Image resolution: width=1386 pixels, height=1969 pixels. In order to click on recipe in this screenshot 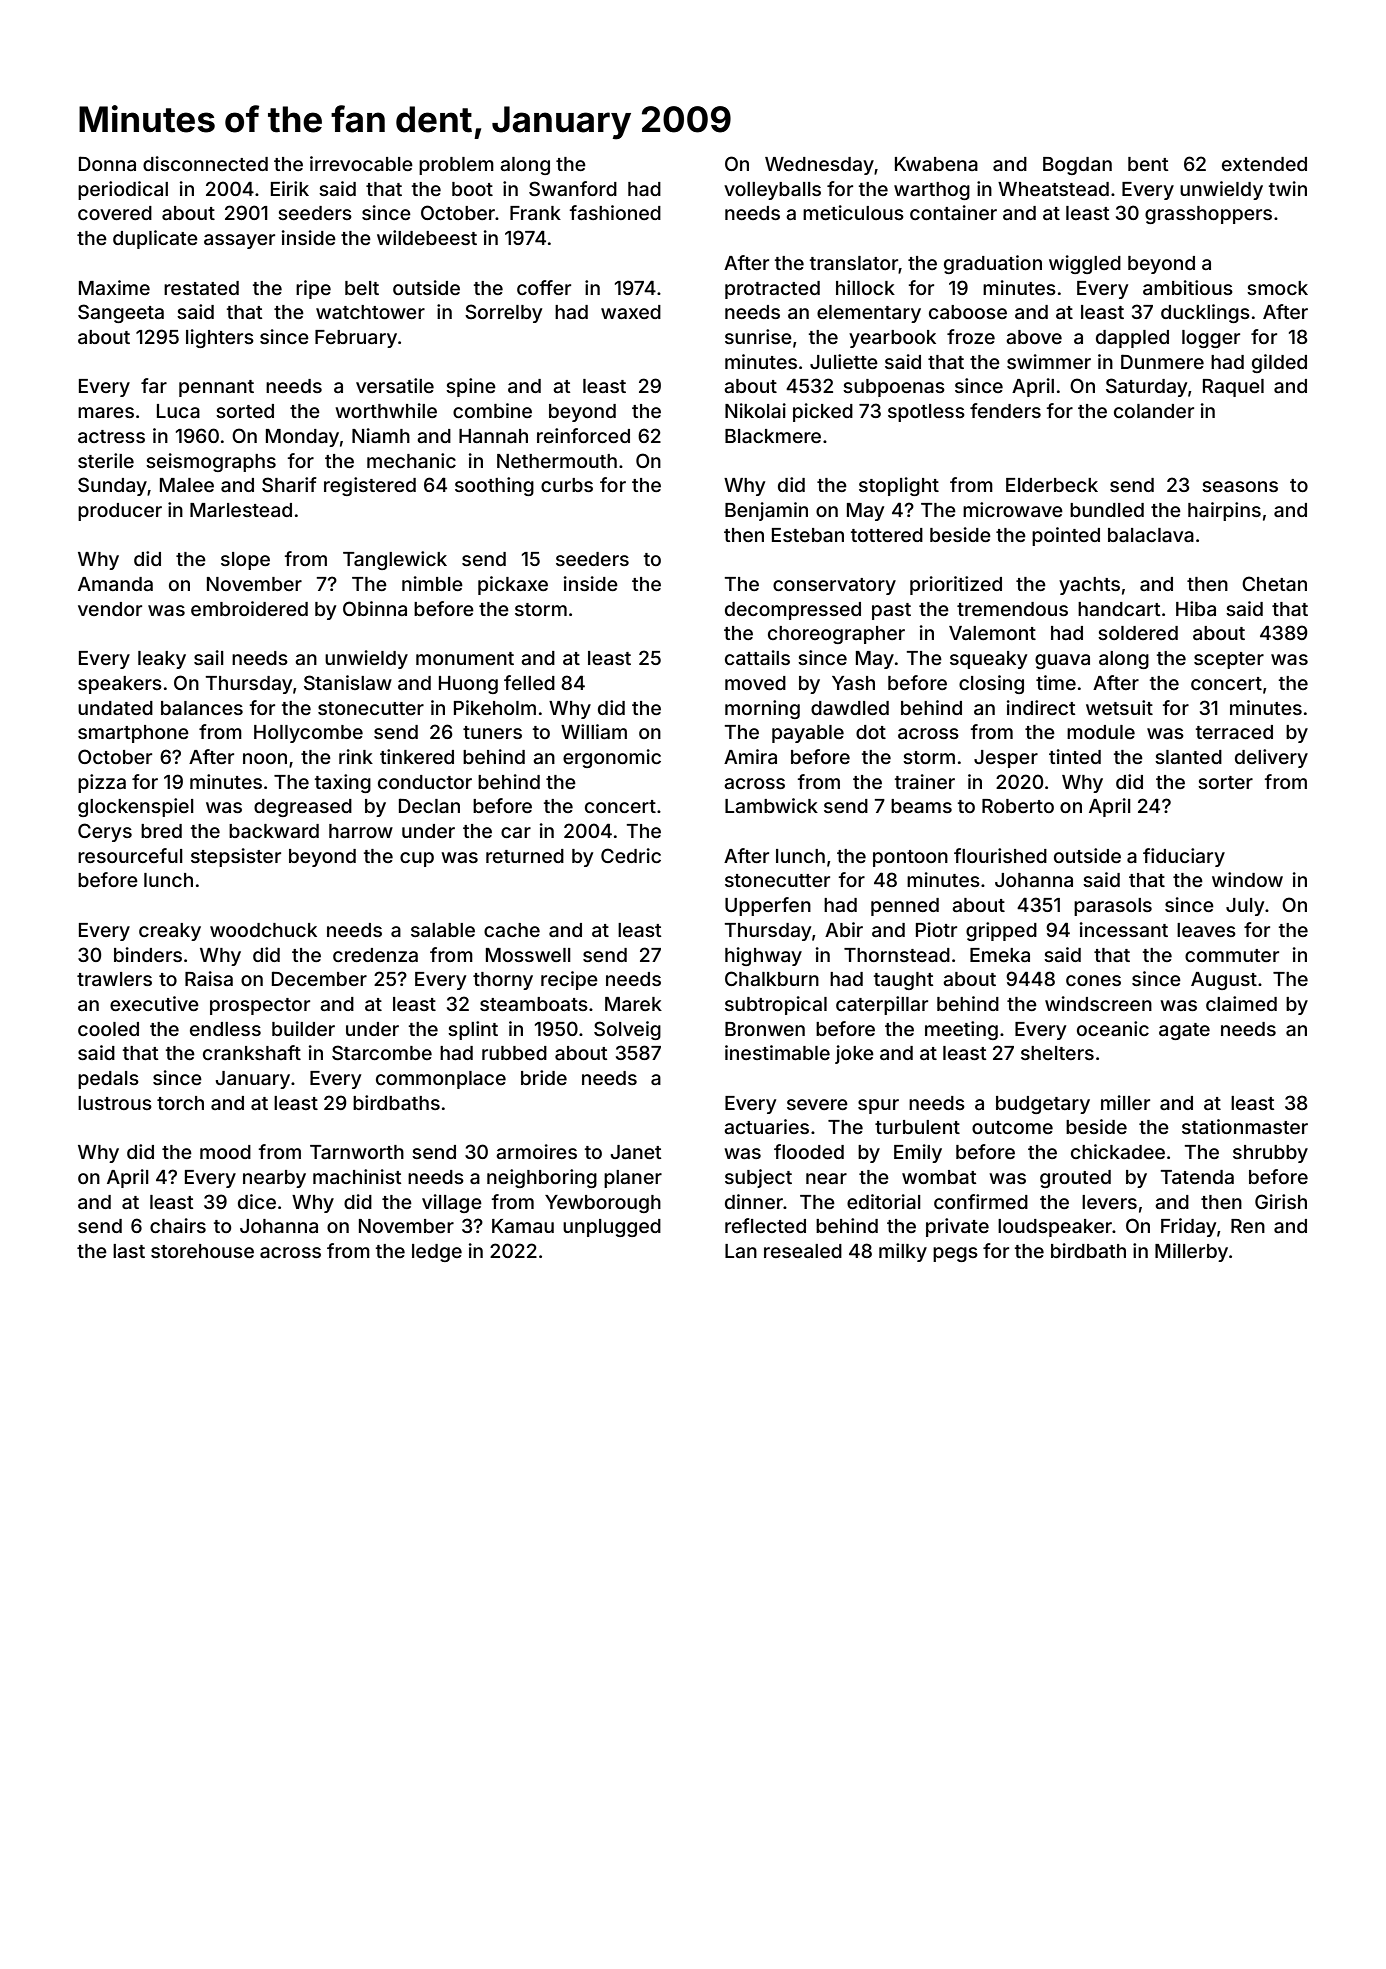, I will do `click(569, 980)`.
